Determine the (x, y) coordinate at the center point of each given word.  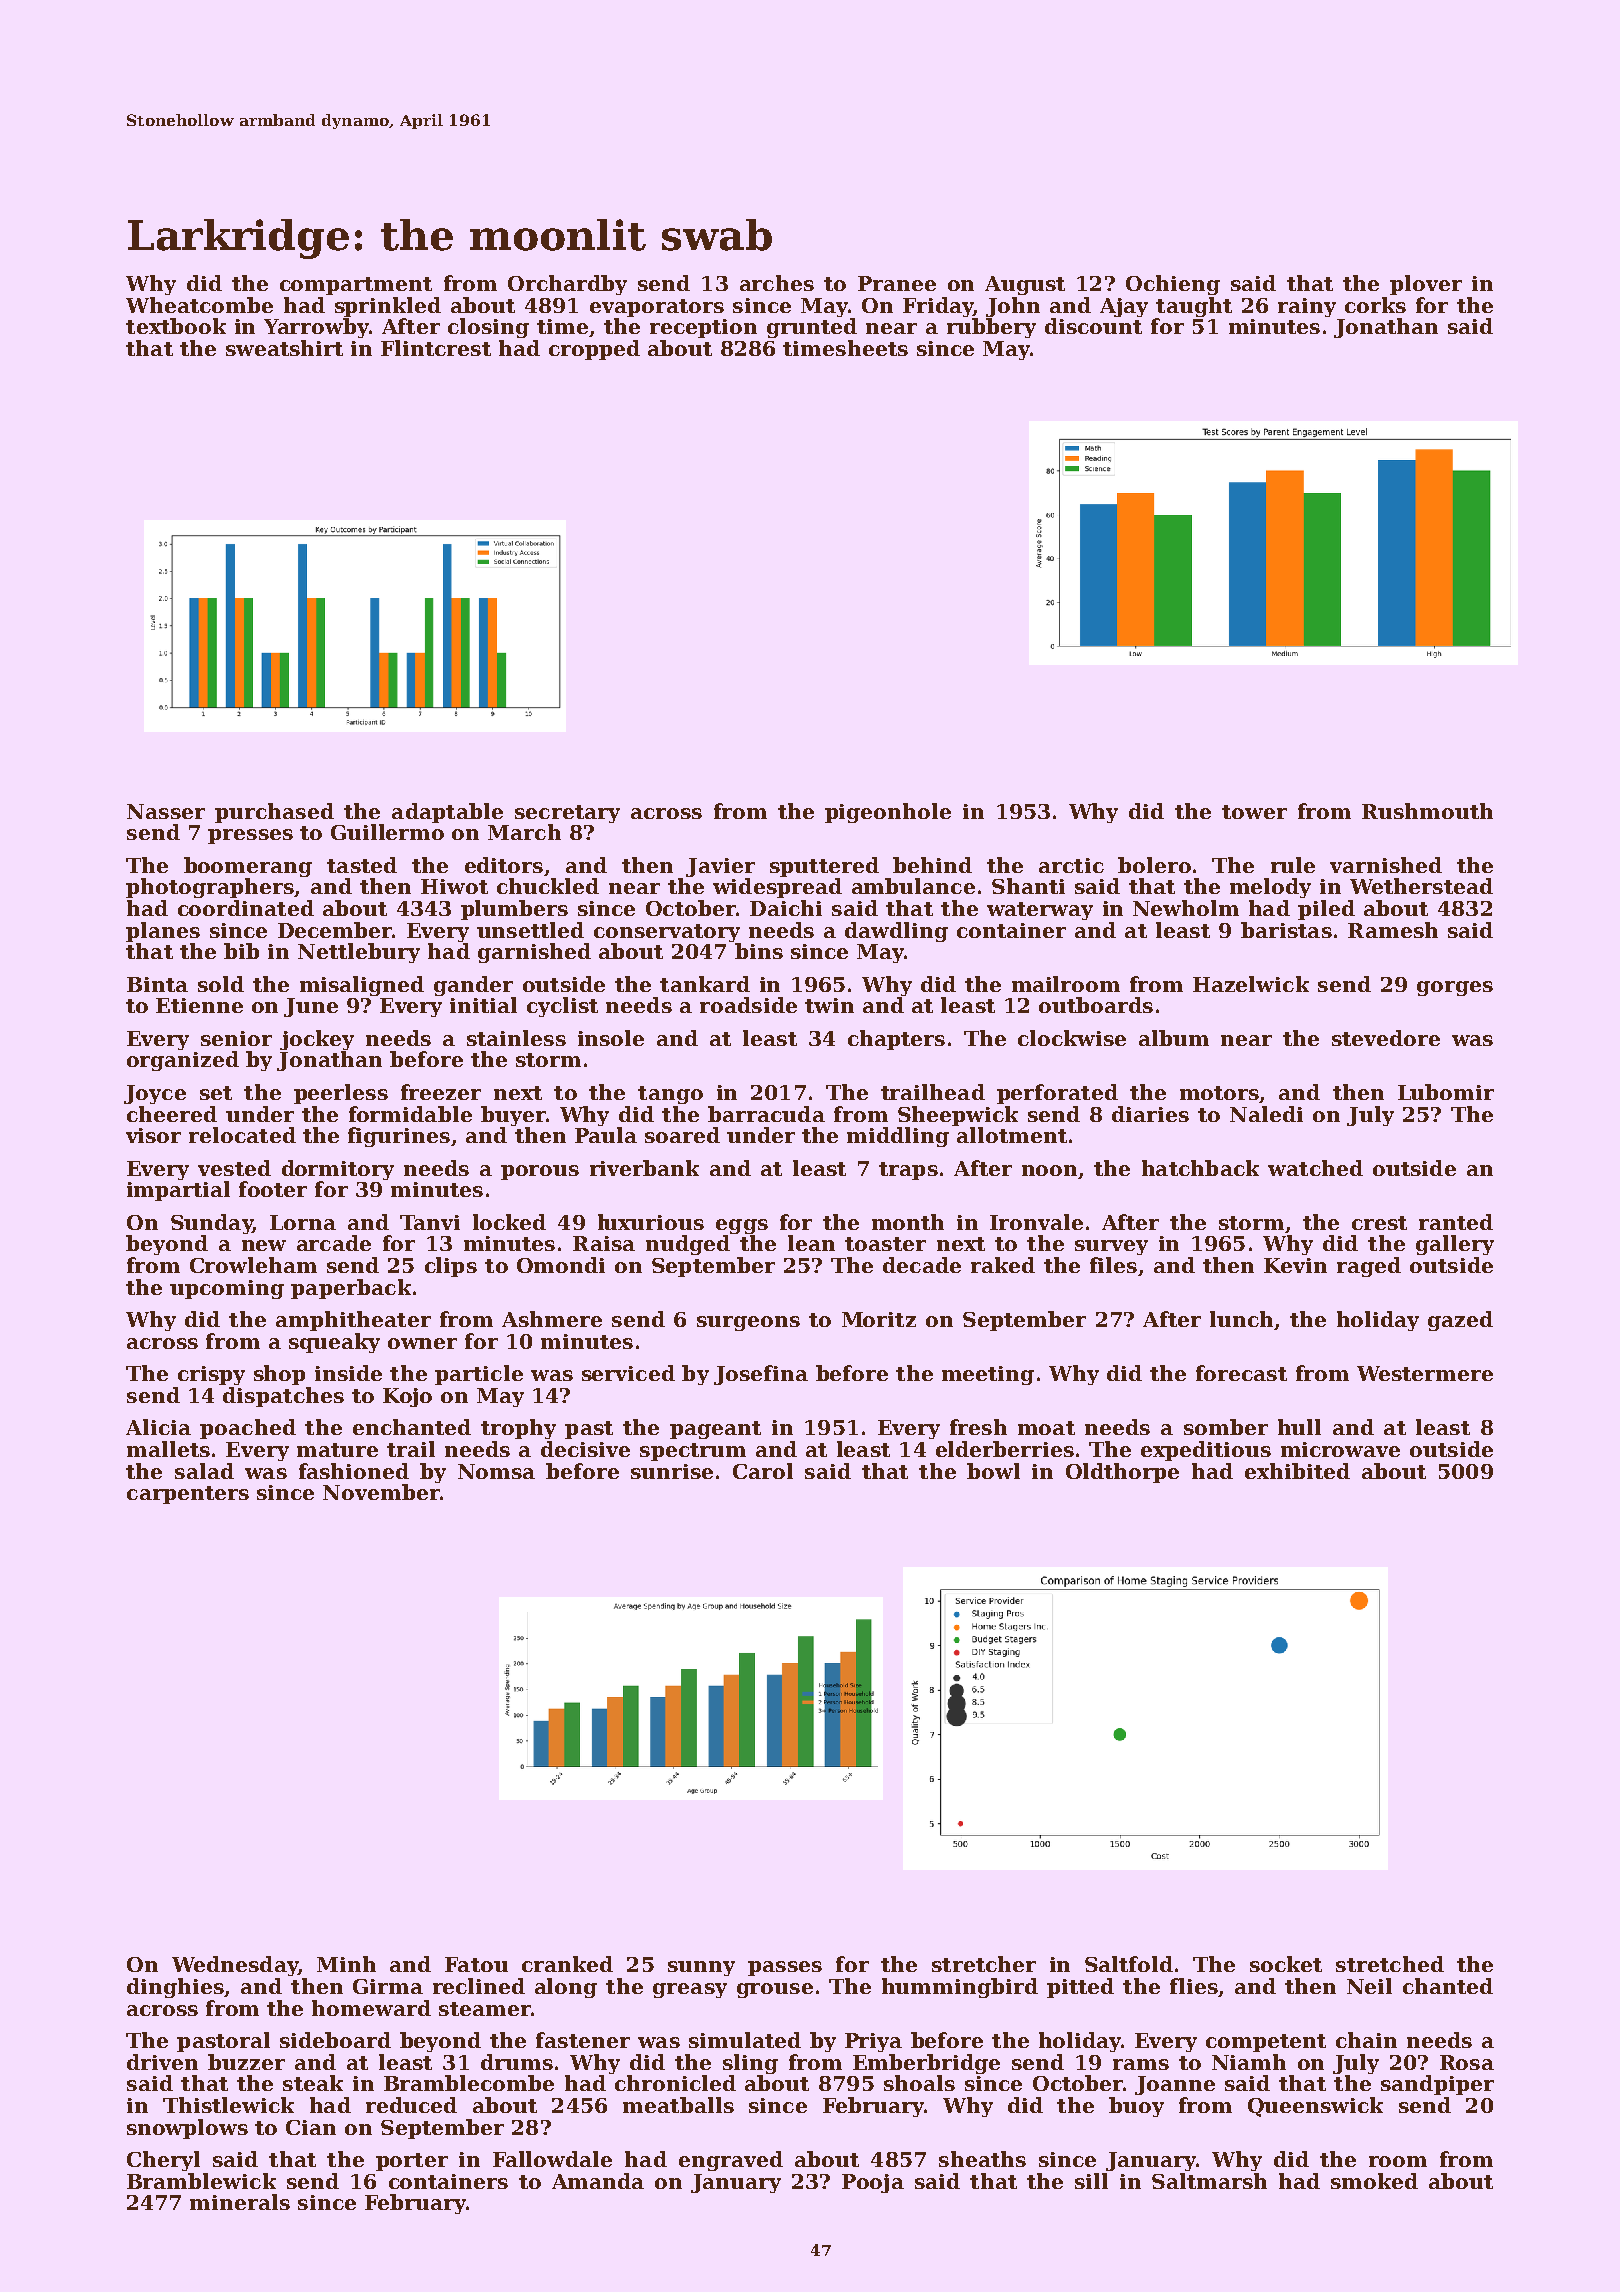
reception (703, 328)
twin (829, 1005)
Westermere (1425, 1373)
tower (1254, 812)
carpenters (188, 1495)
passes (785, 1968)
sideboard (335, 2040)
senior (236, 1038)
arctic (1071, 865)
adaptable (447, 813)
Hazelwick (1251, 984)
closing (488, 328)
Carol (763, 1471)
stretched (1390, 1964)
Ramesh (1393, 930)
